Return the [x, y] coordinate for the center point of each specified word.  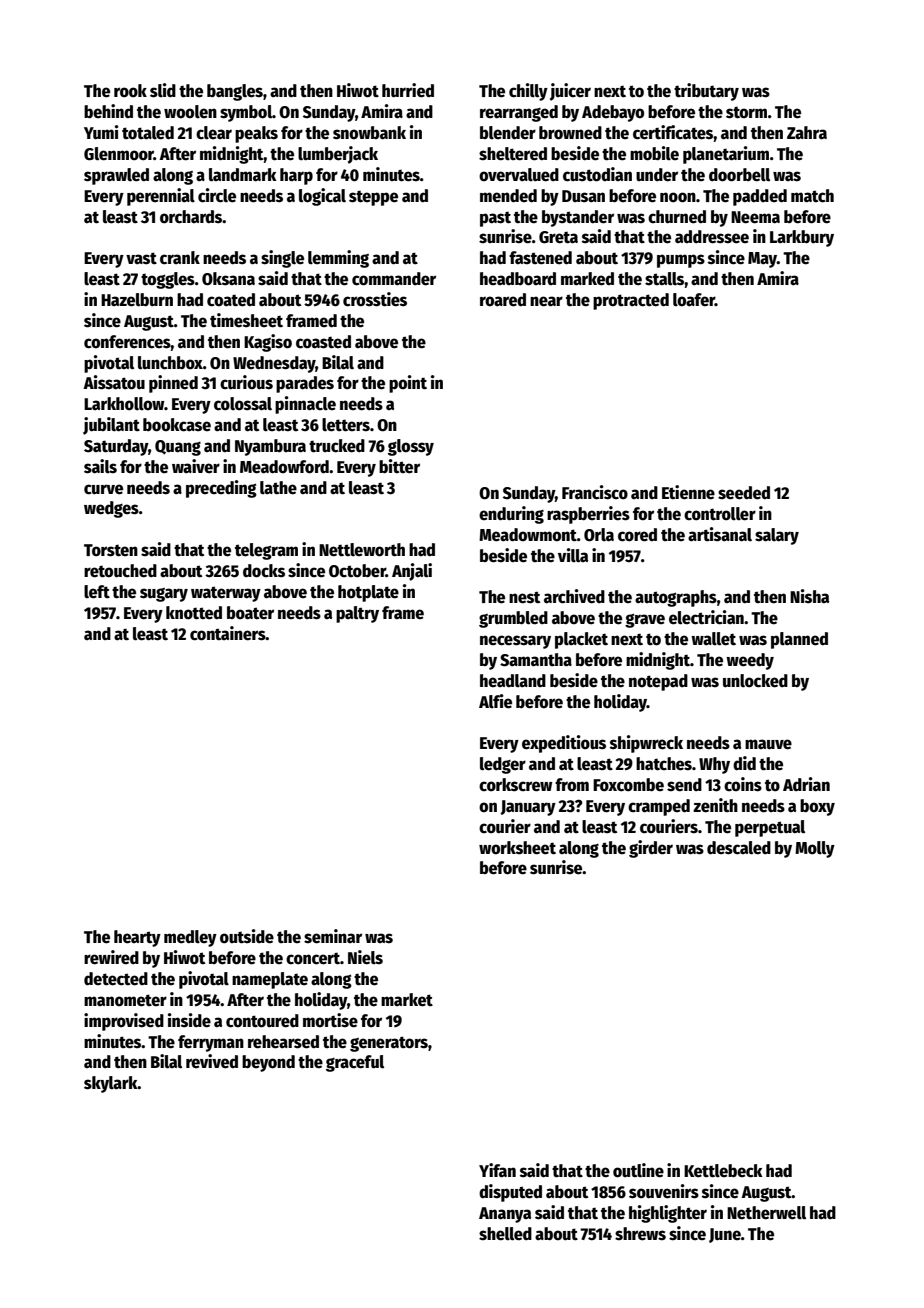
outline [638, 1170]
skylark [111, 1084]
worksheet [517, 848]
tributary [706, 92]
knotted [194, 613]
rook [130, 91]
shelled [505, 1234]
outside [247, 936]
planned [799, 640]
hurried [408, 90]
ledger [503, 765]
